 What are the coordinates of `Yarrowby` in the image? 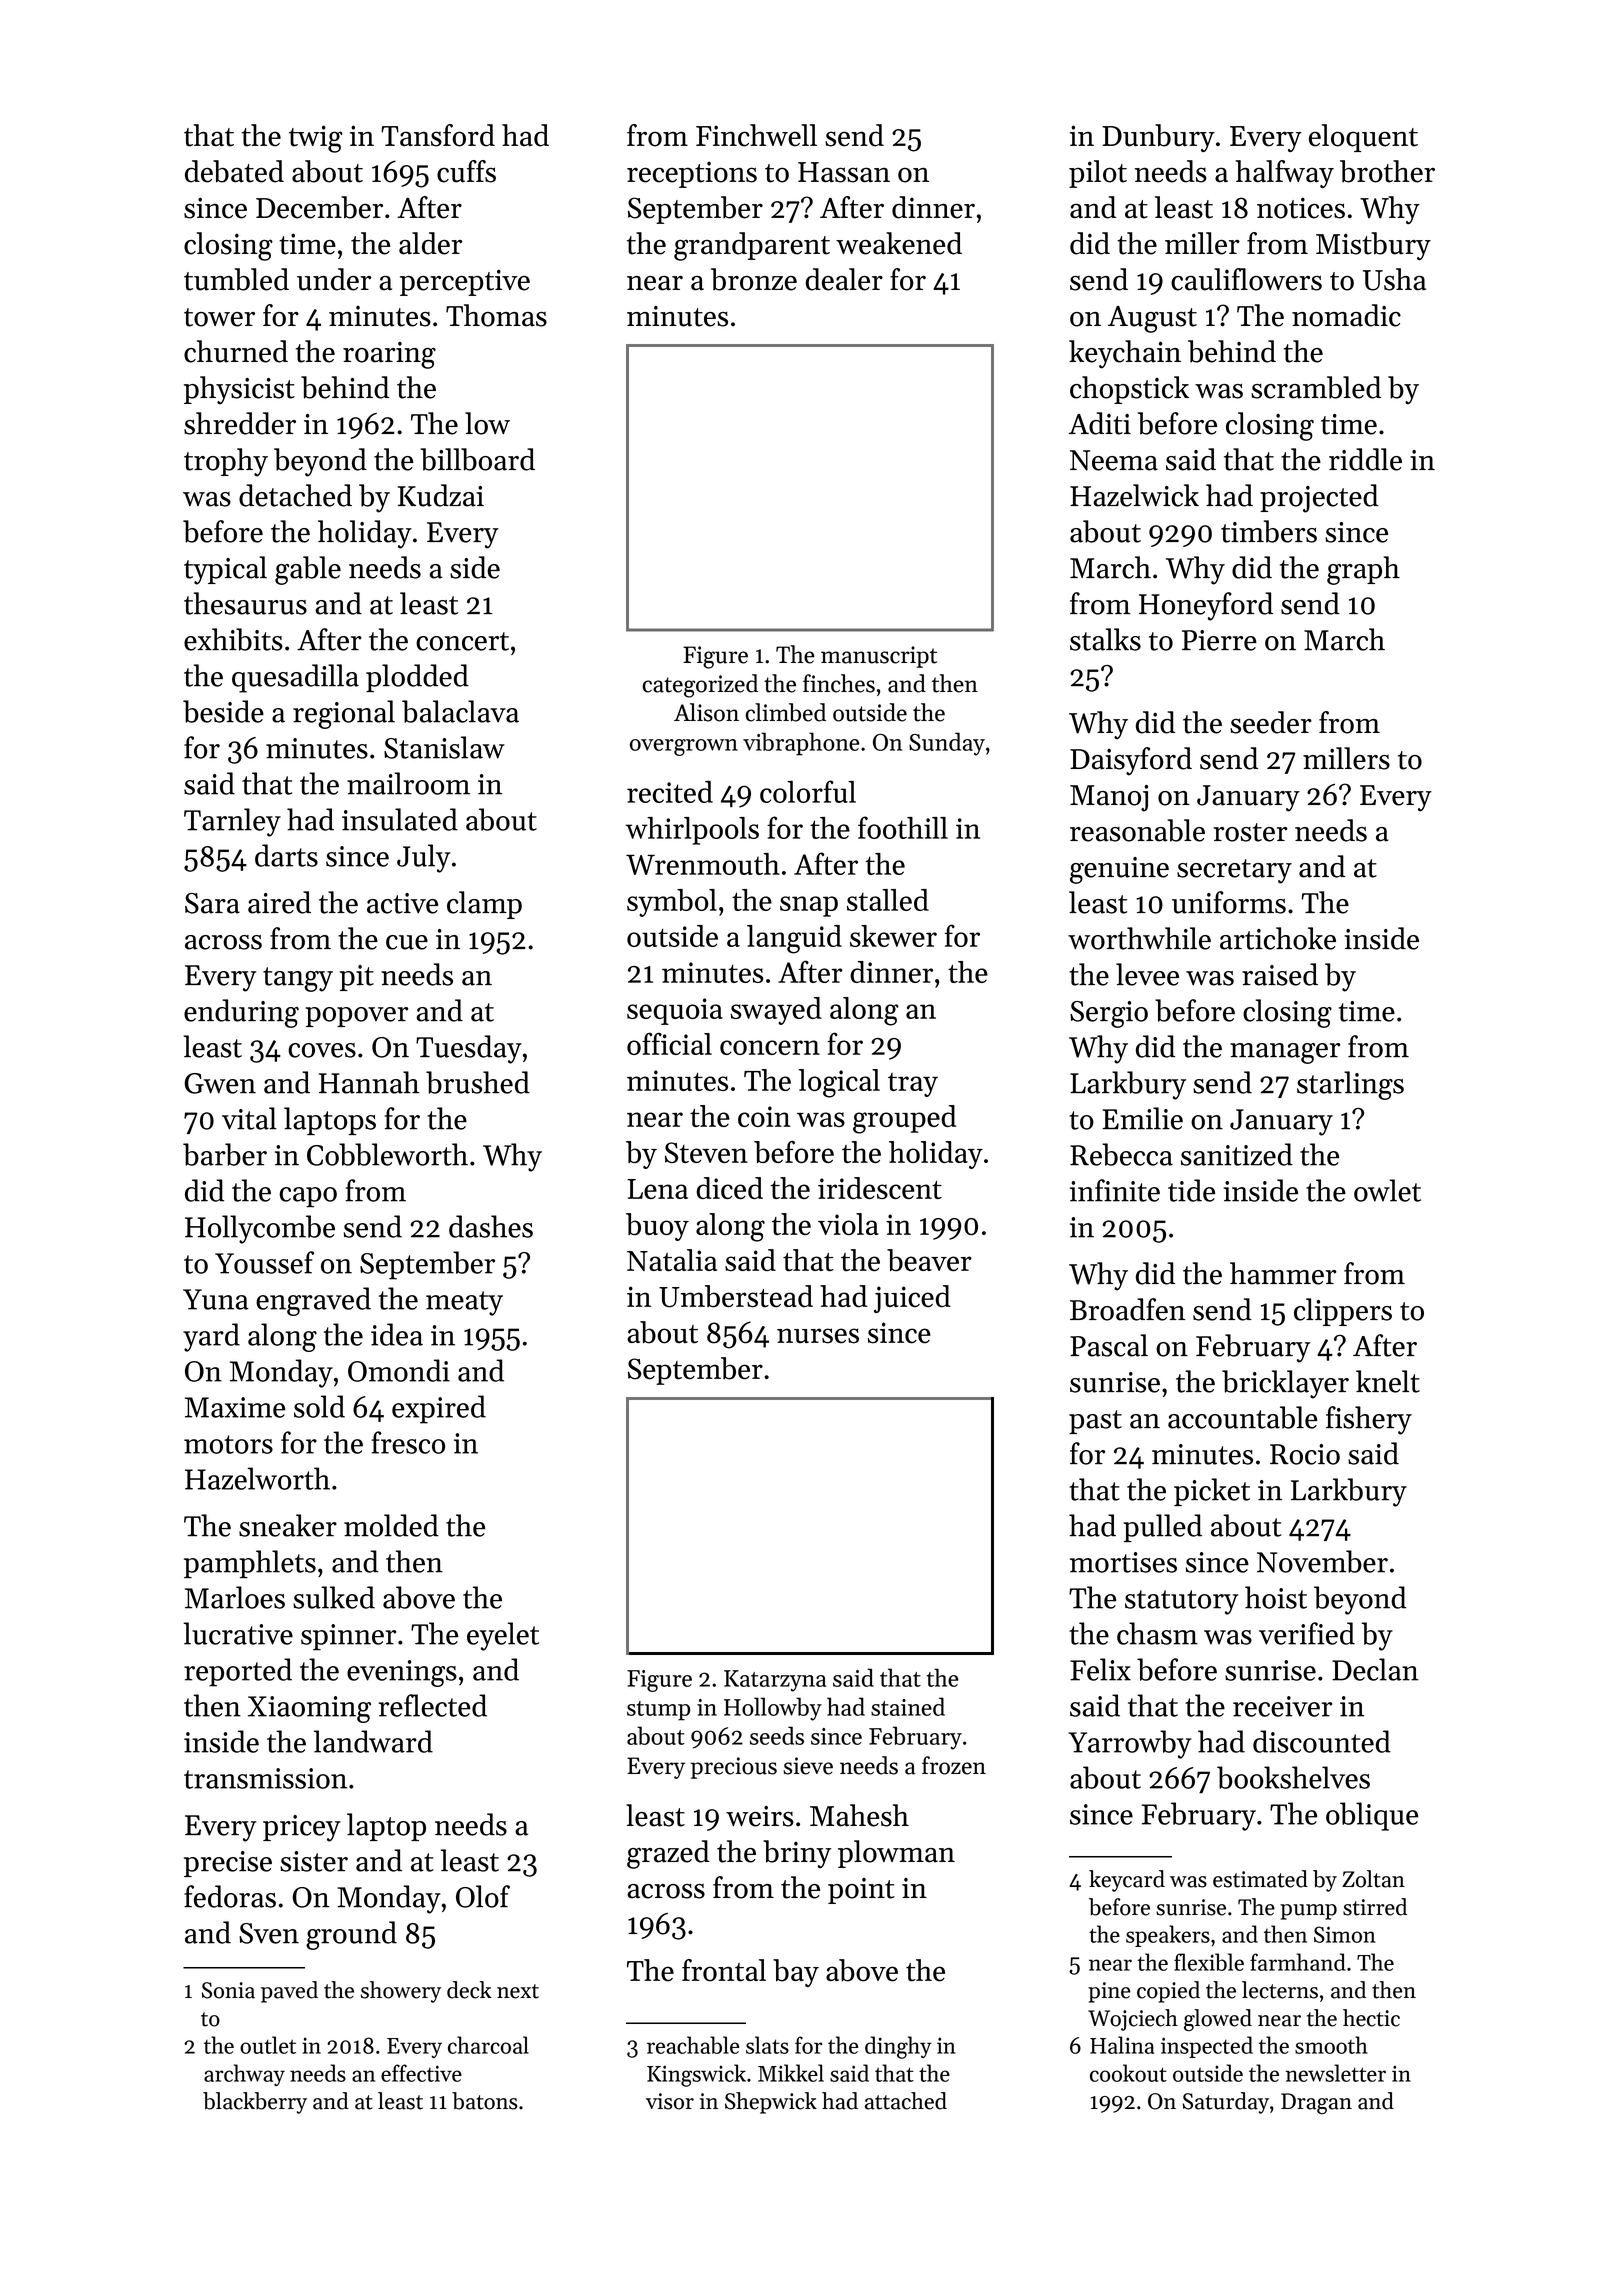 It's located at (1129, 1744).
